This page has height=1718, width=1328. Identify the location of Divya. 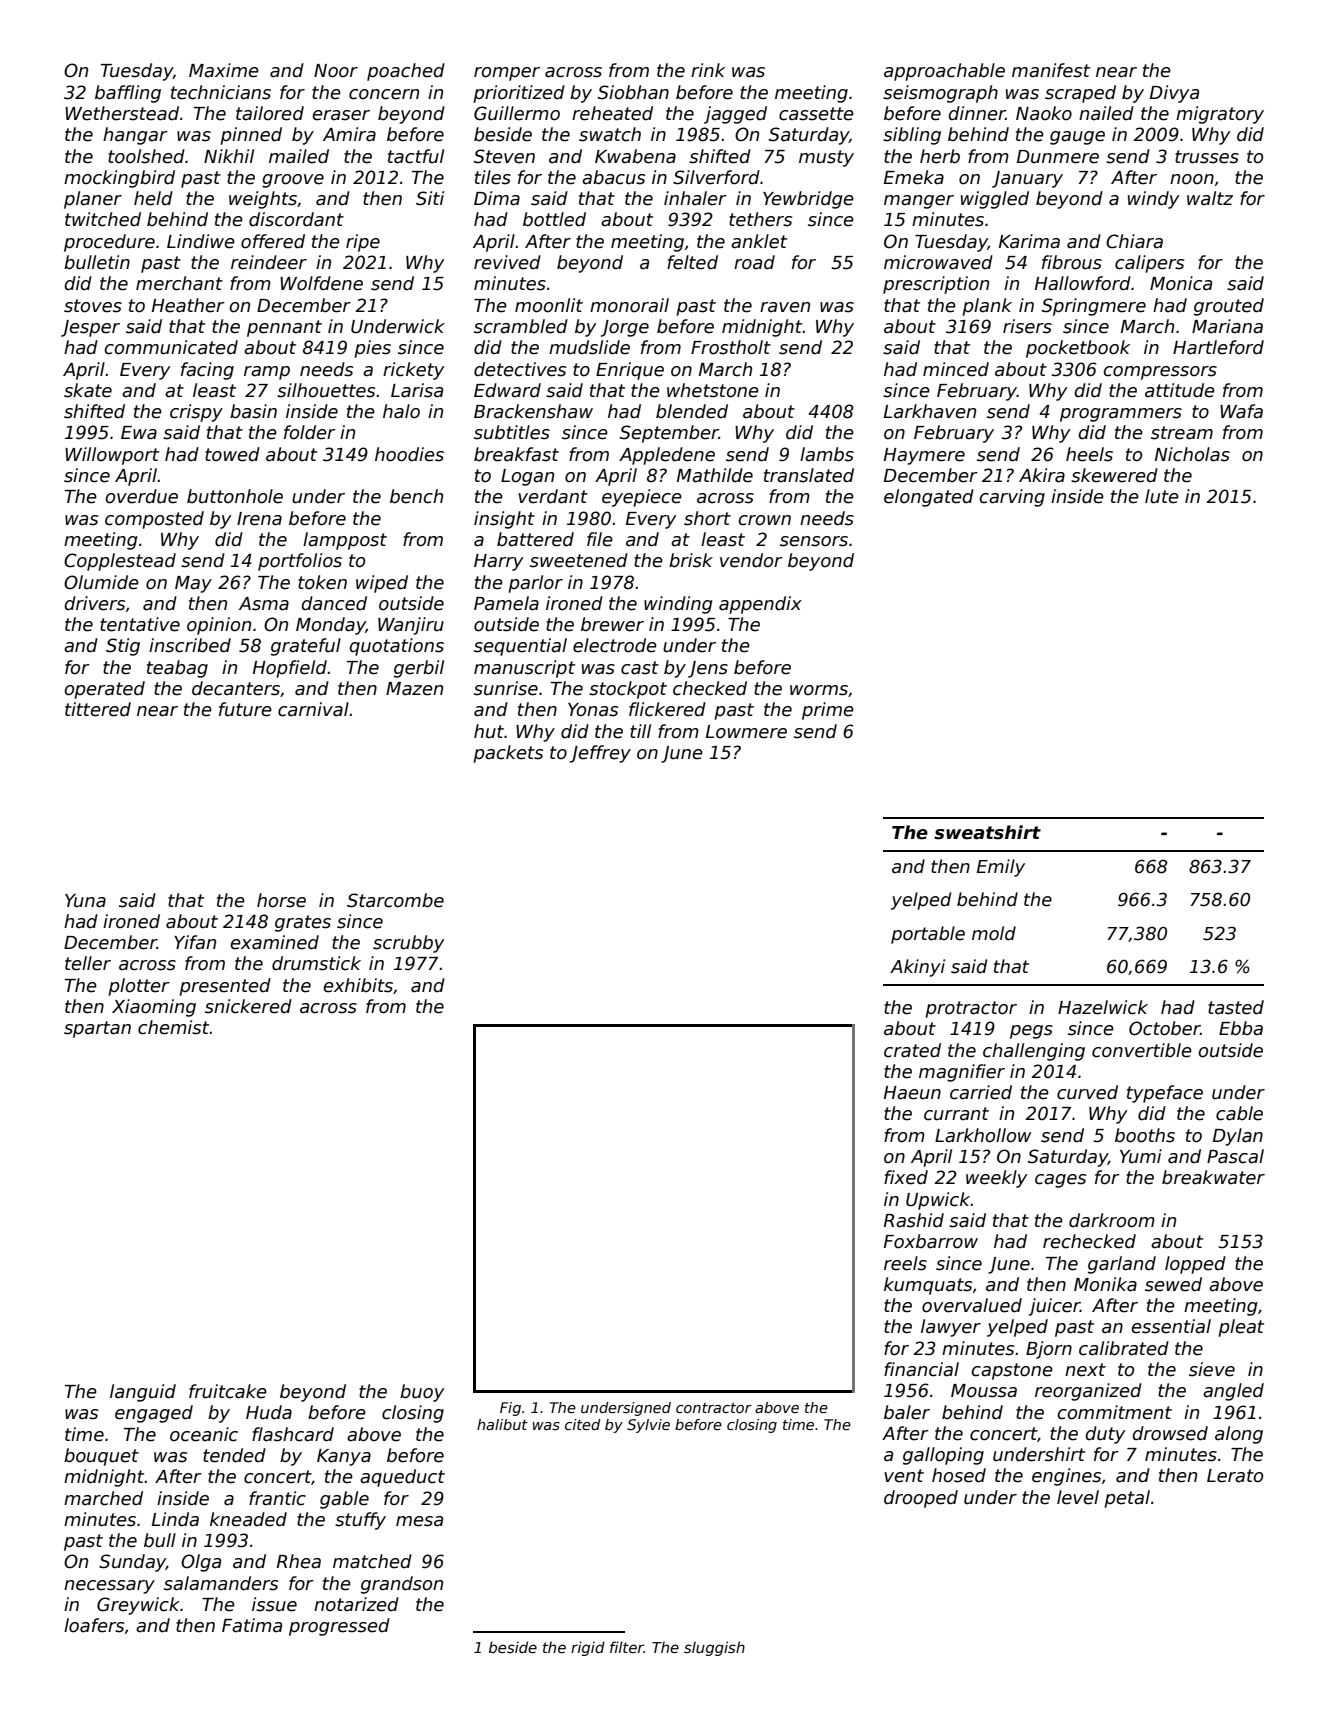
(1174, 94).
